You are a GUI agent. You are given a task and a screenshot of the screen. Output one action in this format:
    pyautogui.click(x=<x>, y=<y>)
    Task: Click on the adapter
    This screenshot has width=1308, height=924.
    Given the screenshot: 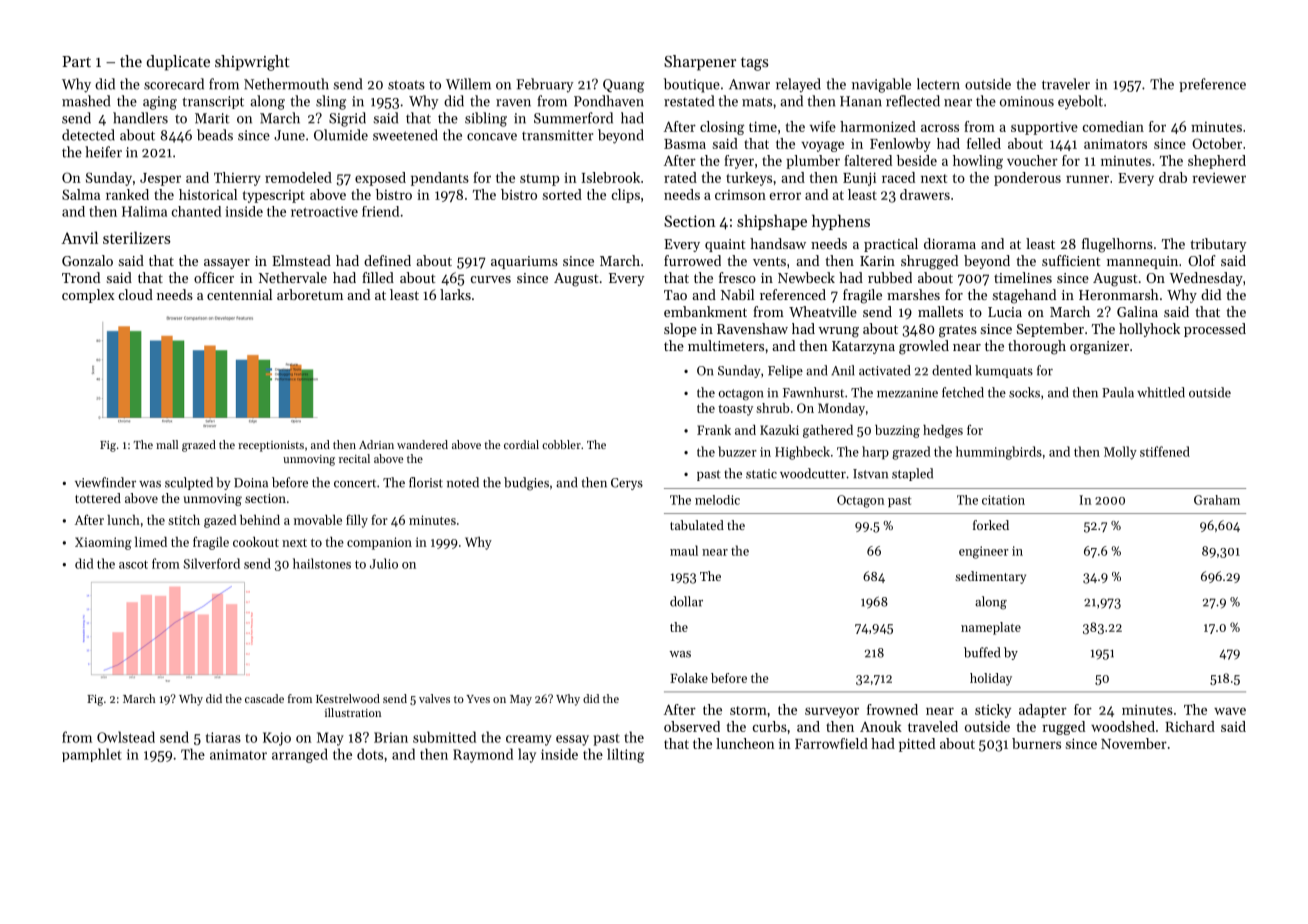 What is the action you would take?
    pyautogui.click(x=1043, y=711)
